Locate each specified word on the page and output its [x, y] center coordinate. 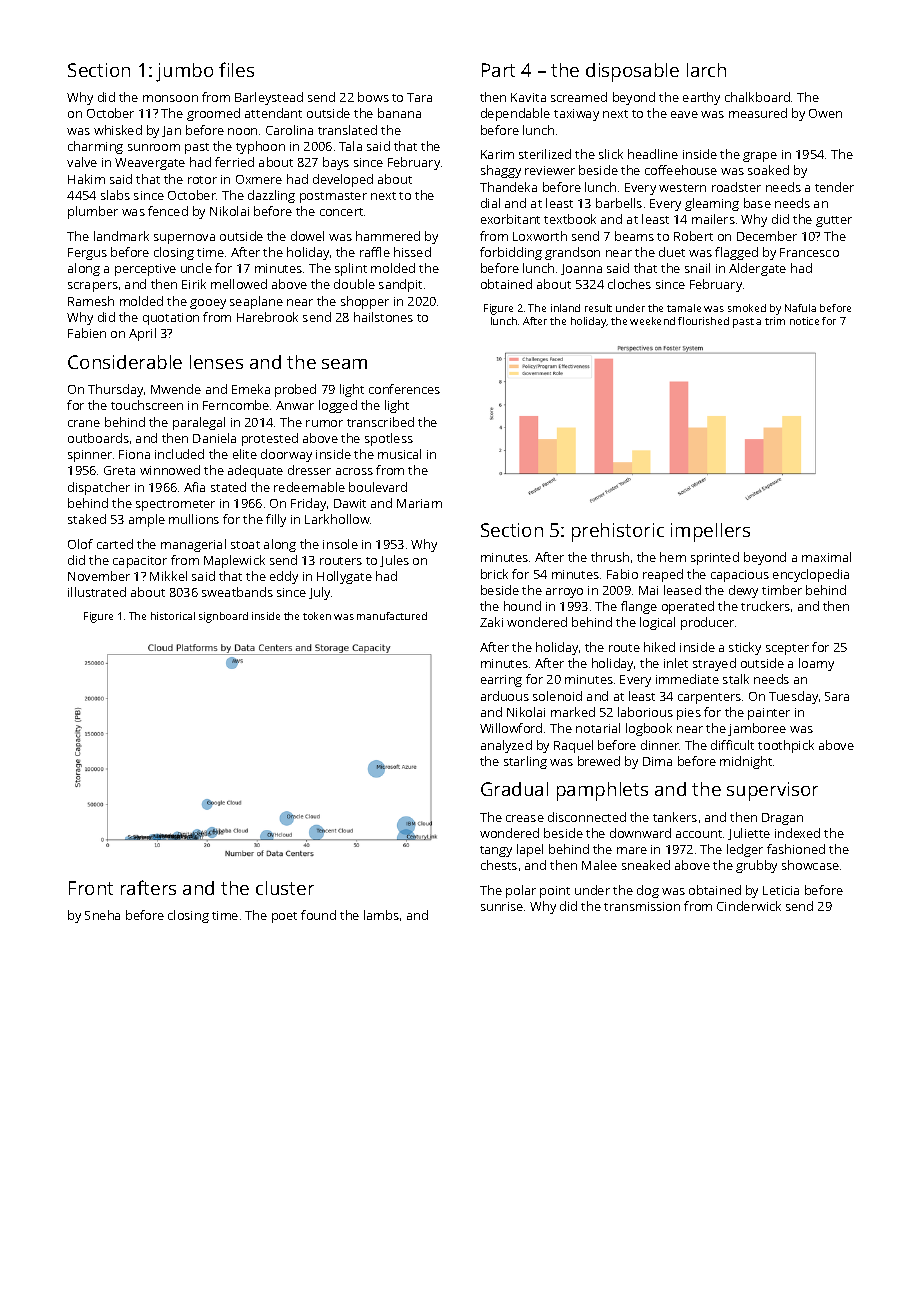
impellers [710, 532]
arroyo [564, 593]
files [236, 69]
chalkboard [757, 97]
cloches [629, 284]
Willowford [511, 728]
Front [91, 888]
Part [498, 70]
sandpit [400, 285]
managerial [193, 545]
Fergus [87, 254]
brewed [599, 761]
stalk [736, 679]
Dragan [782, 819]
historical [173, 616]
